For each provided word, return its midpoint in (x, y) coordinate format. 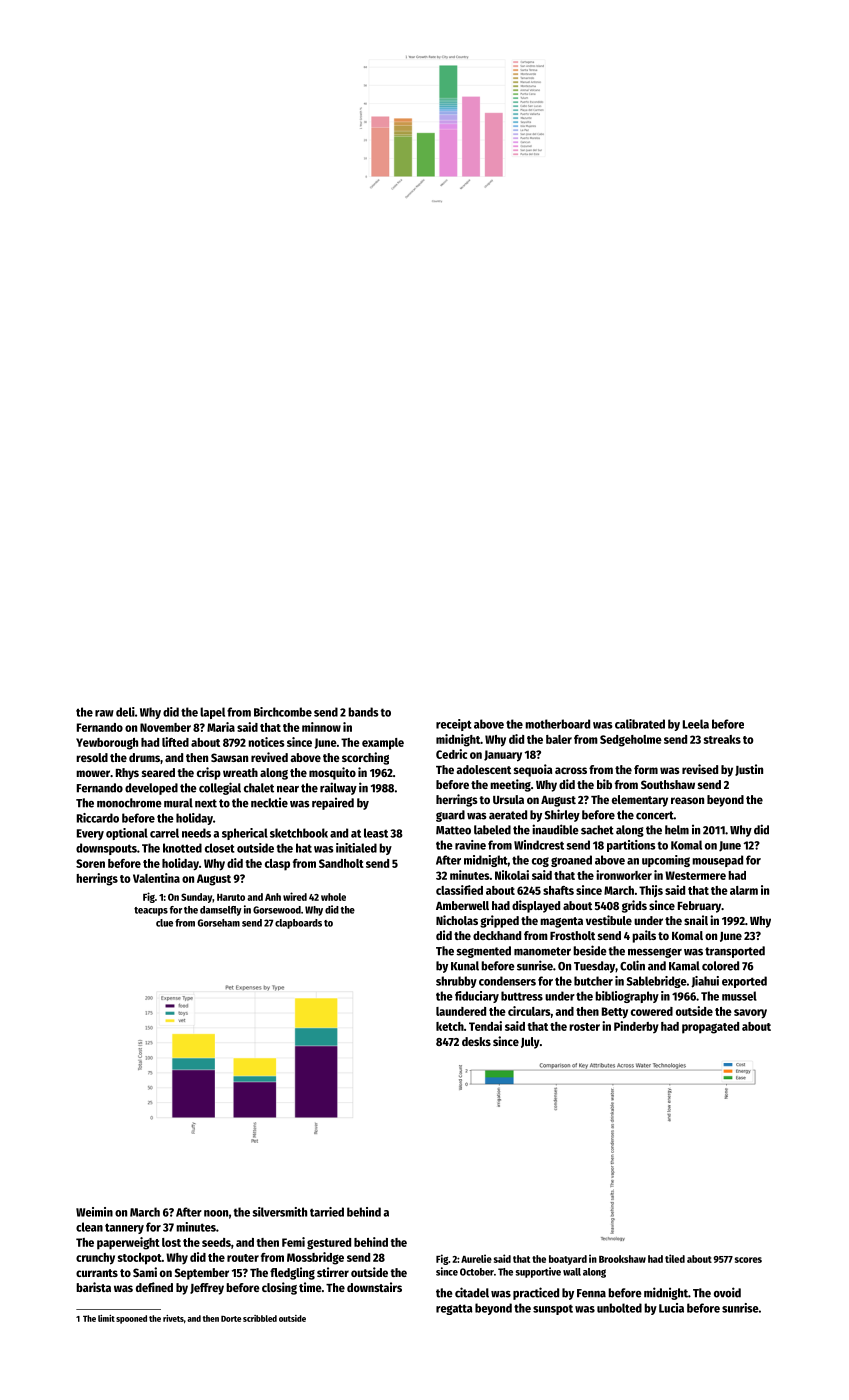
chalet (259, 788)
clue (164, 923)
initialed (356, 848)
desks (476, 1041)
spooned (131, 1319)
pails (644, 936)
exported (744, 982)
